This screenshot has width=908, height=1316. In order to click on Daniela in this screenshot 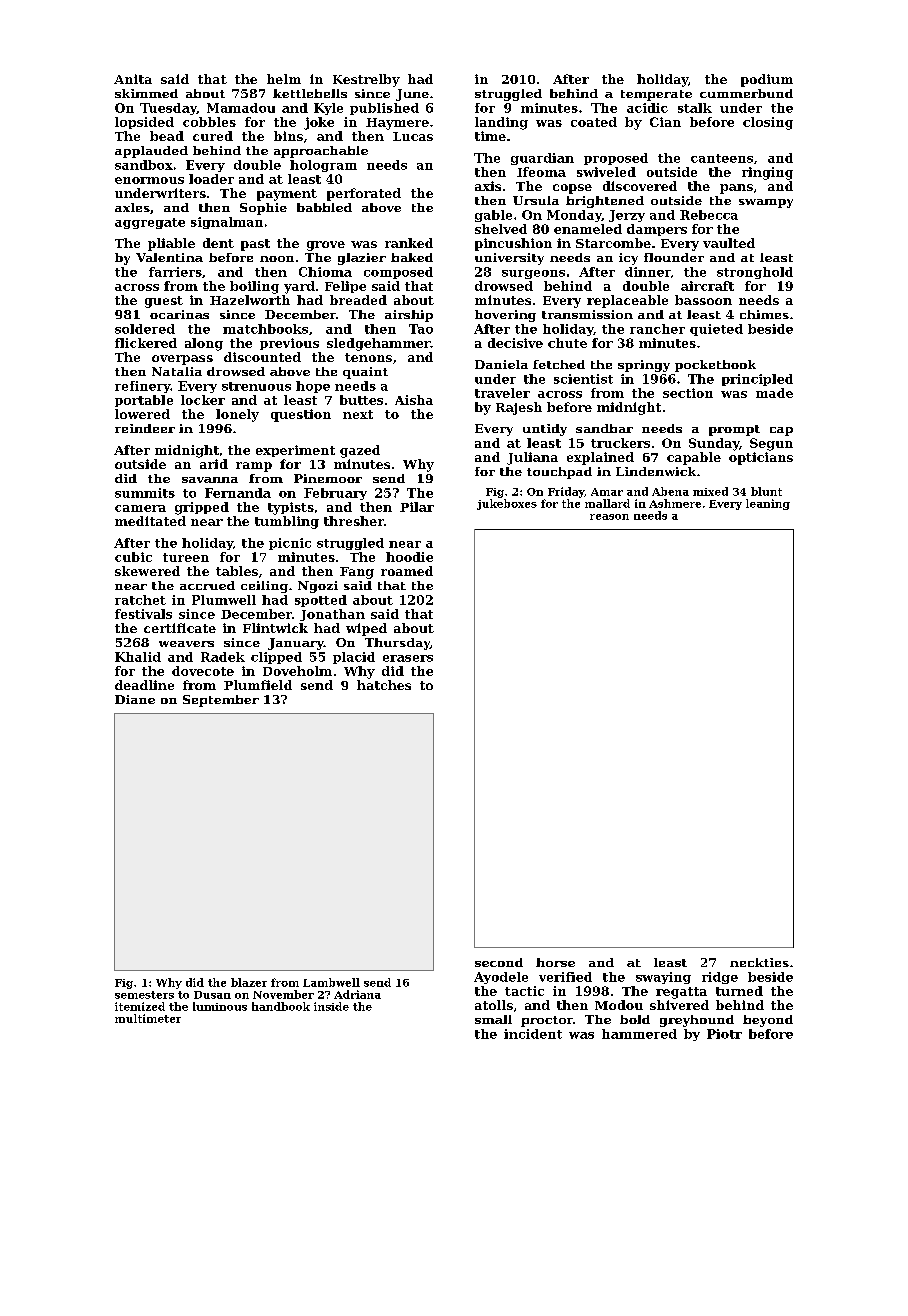, I will do `click(501, 364)`.
